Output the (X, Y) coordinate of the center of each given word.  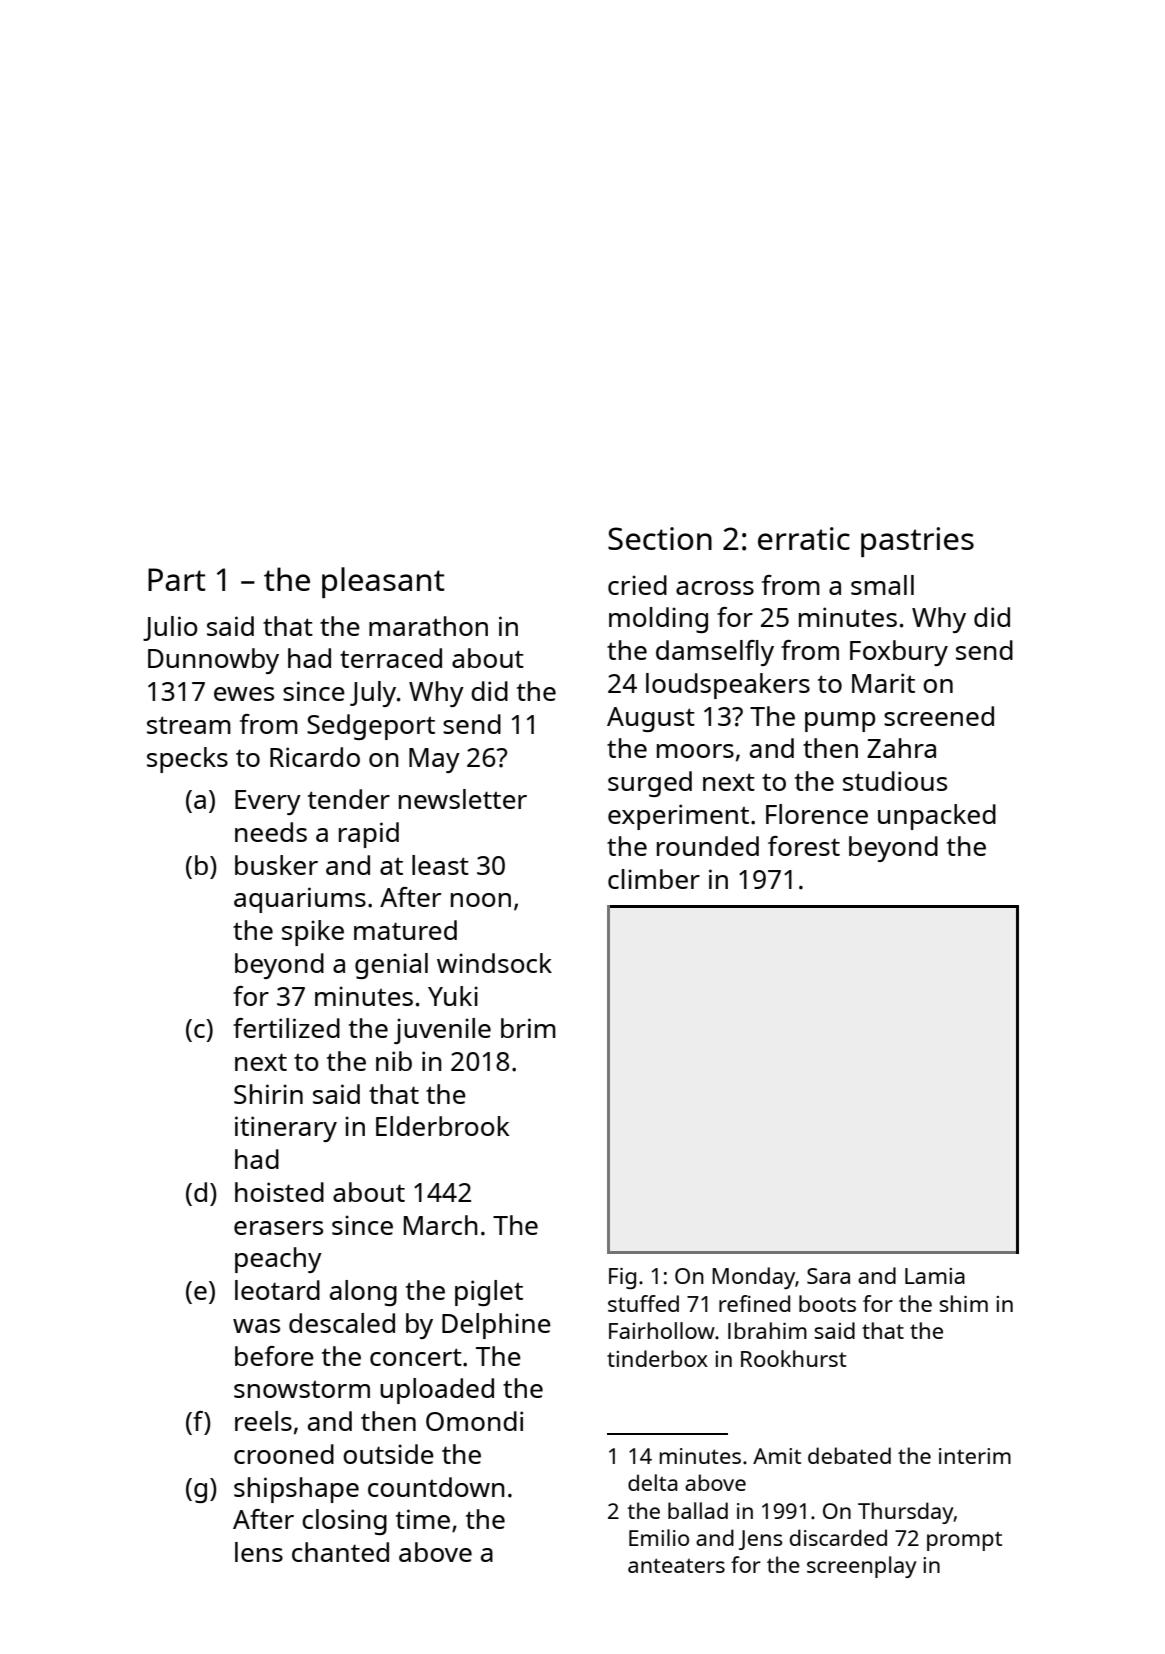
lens (259, 1552)
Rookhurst (793, 1358)
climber (654, 879)
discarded (838, 1537)
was (256, 1326)
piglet (489, 1293)
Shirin (268, 1094)
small (882, 585)
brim (528, 1028)
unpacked (937, 817)
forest (804, 846)
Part (177, 579)
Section (660, 538)
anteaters (676, 1565)
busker (276, 865)
